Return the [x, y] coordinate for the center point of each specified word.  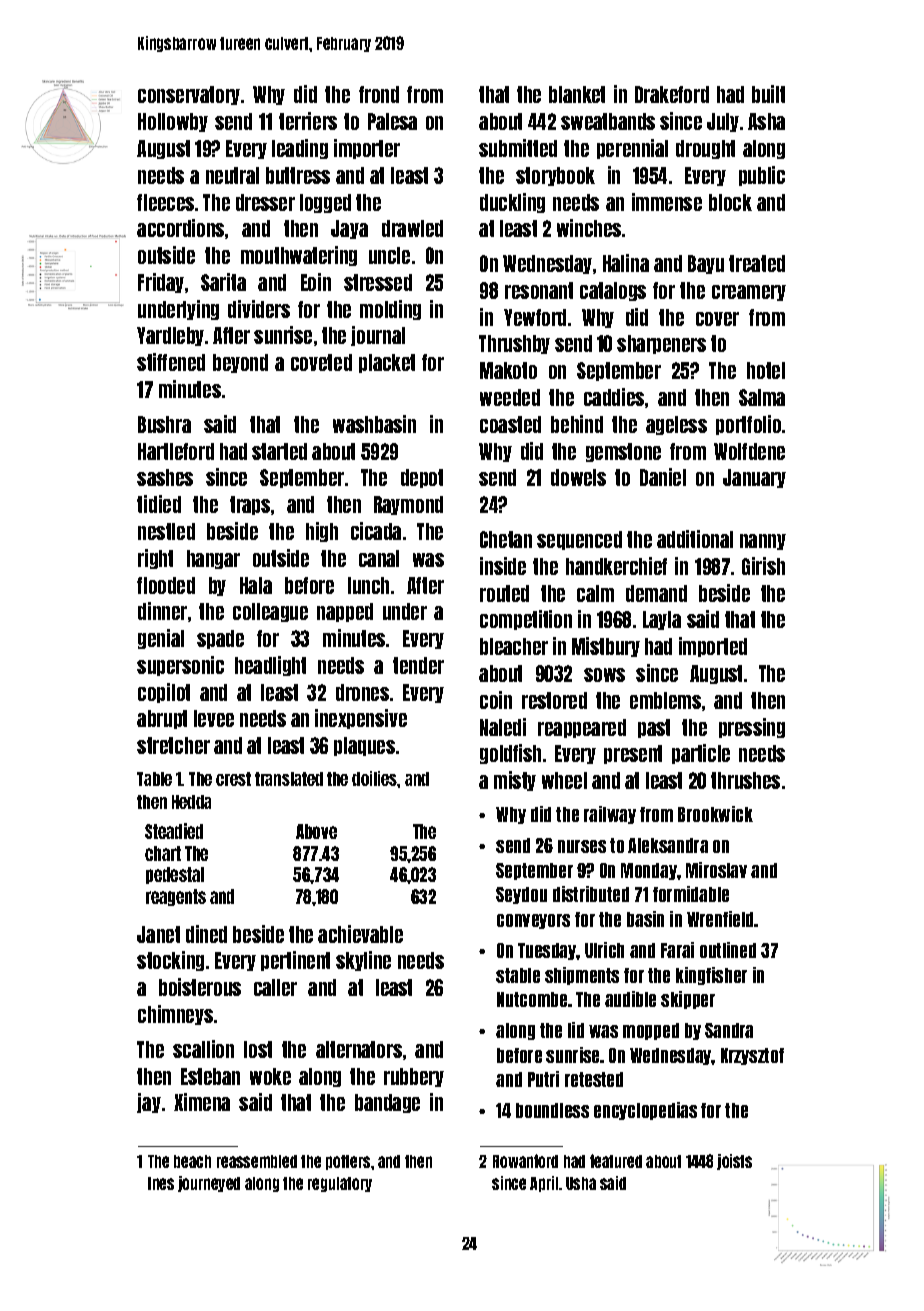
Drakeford [672, 94]
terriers [308, 121]
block [730, 202]
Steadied [174, 831]
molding [390, 310]
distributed [591, 894]
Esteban [210, 1076]
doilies [374, 778]
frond [379, 94]
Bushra [164, 424]
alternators [359, 1049]
